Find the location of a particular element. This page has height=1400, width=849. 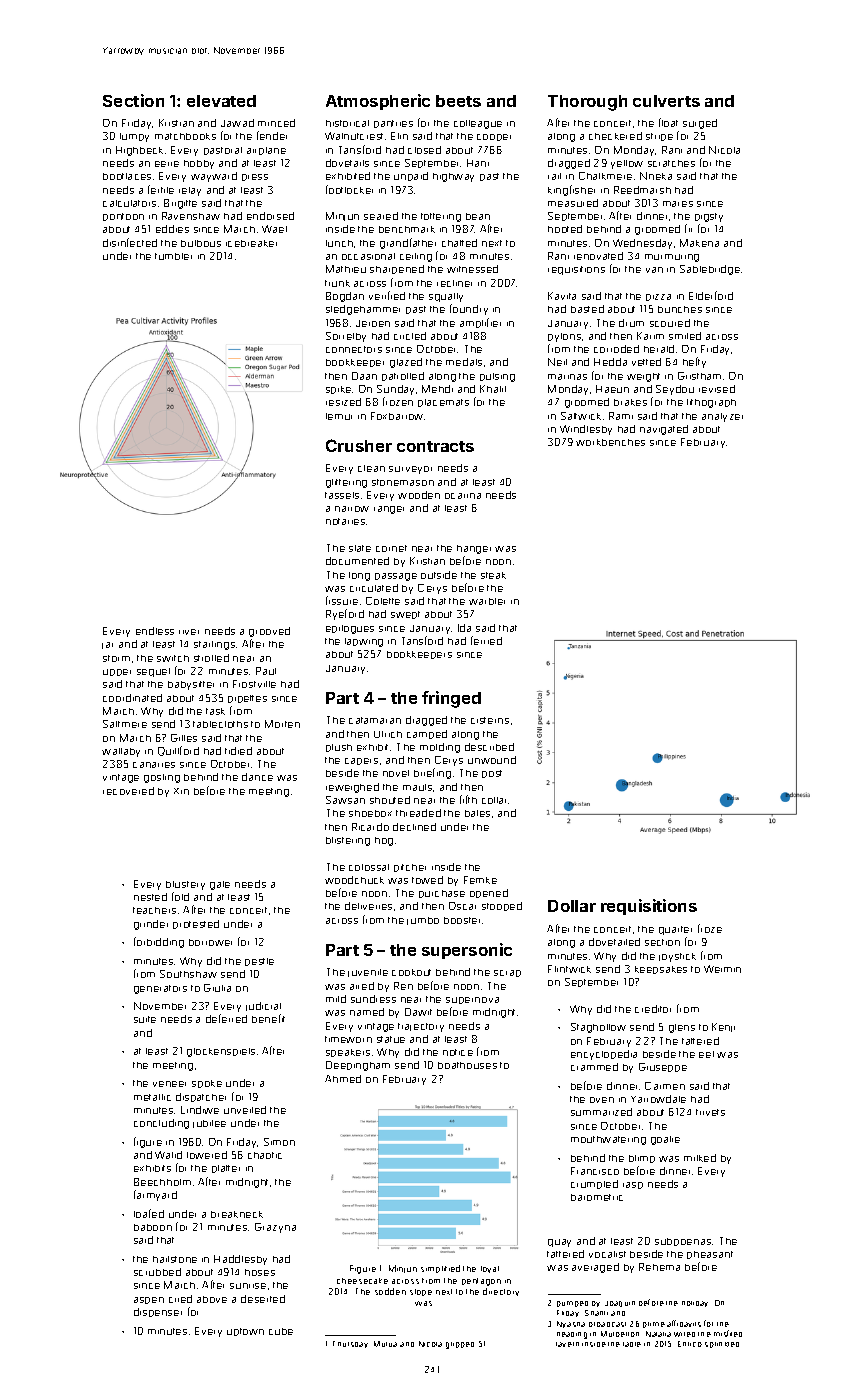

historical is located at coordinates (347, 123).
